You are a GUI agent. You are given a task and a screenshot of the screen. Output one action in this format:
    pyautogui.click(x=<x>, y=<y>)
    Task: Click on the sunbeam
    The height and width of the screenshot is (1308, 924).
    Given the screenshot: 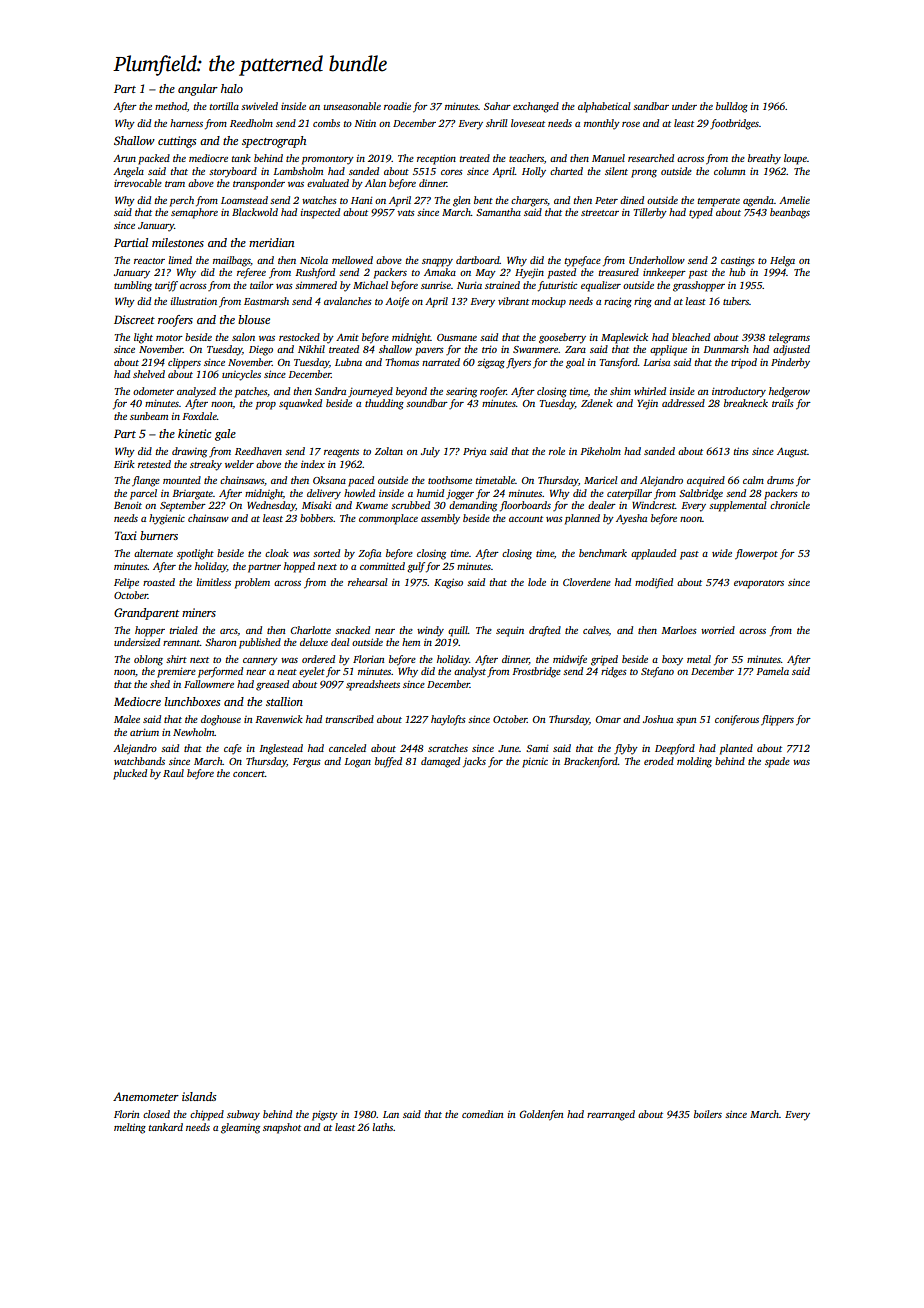 What is the action you would take?
    pyautogui.click(x=149, y=416)
